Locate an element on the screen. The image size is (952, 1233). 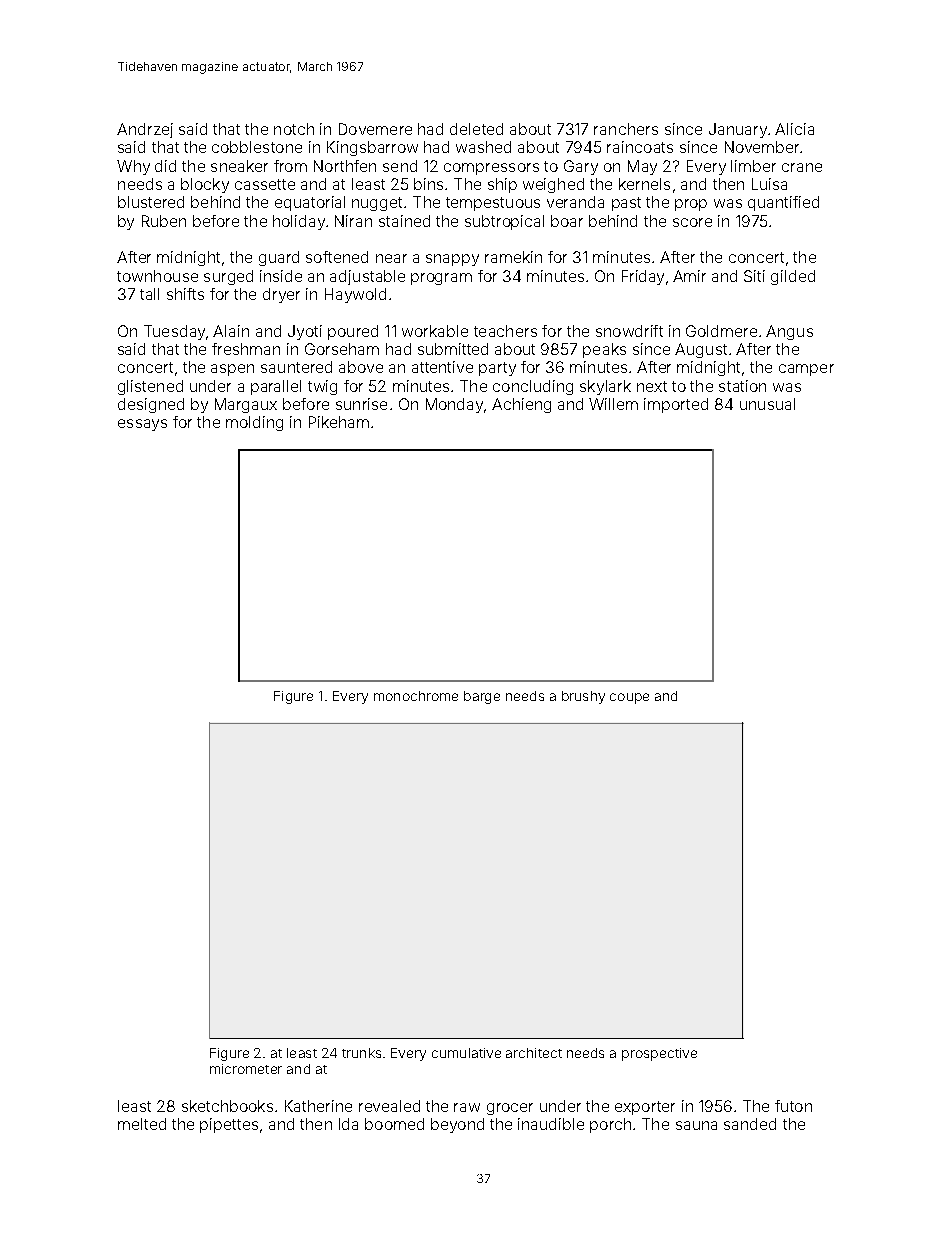
cobblestone is located at coordinates (257, 147).
